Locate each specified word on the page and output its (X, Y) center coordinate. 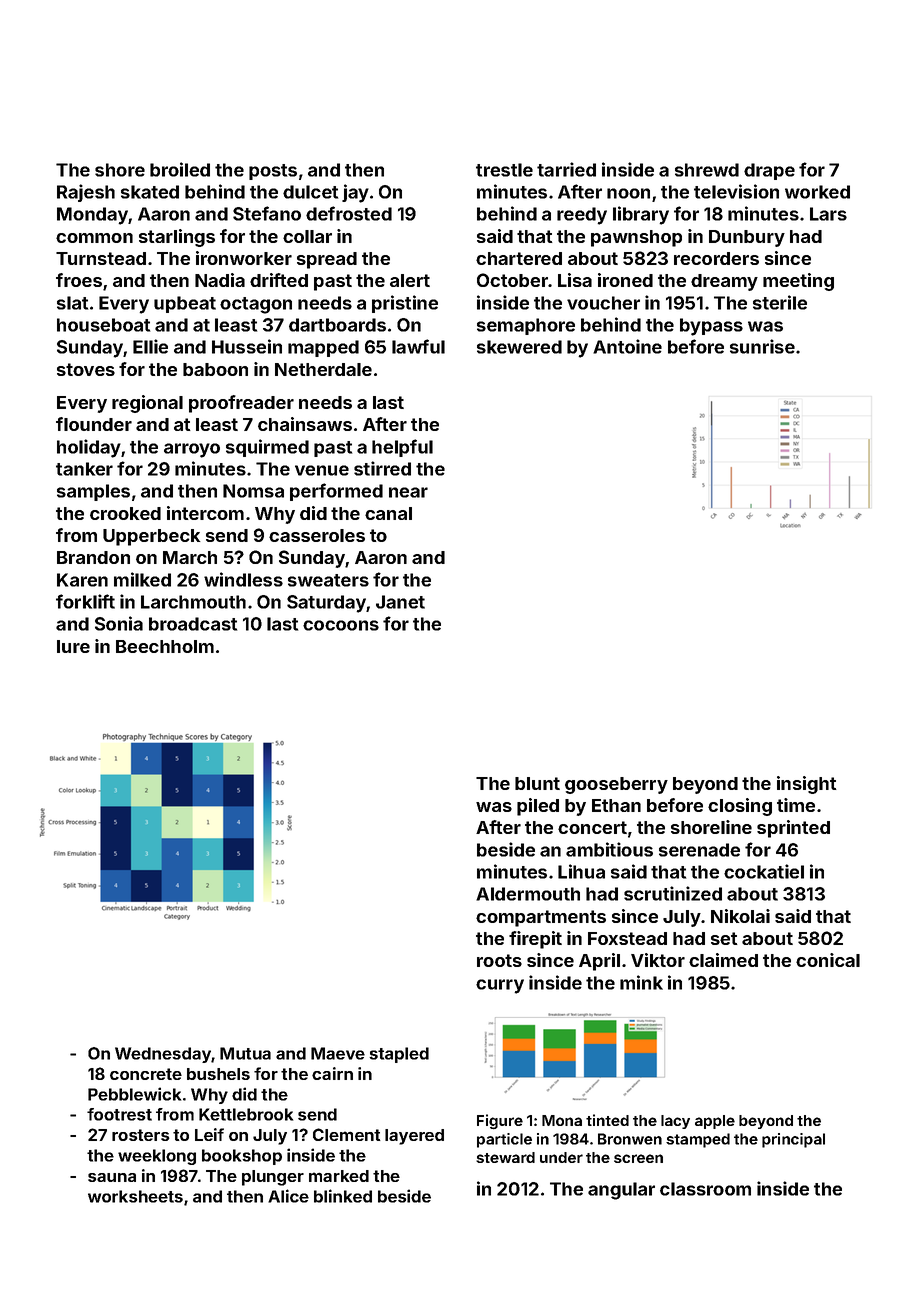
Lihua (581, 871)
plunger (273, 1178)
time (796, 805)
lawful (418, 346)
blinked (343, 1196)
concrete (146, 1074)
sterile (780, 302)
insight (807, 785)
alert (410, 280)
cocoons (341, 625)
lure (73, 646)
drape (769, 171)
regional (147, 404)
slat (72, 303)
